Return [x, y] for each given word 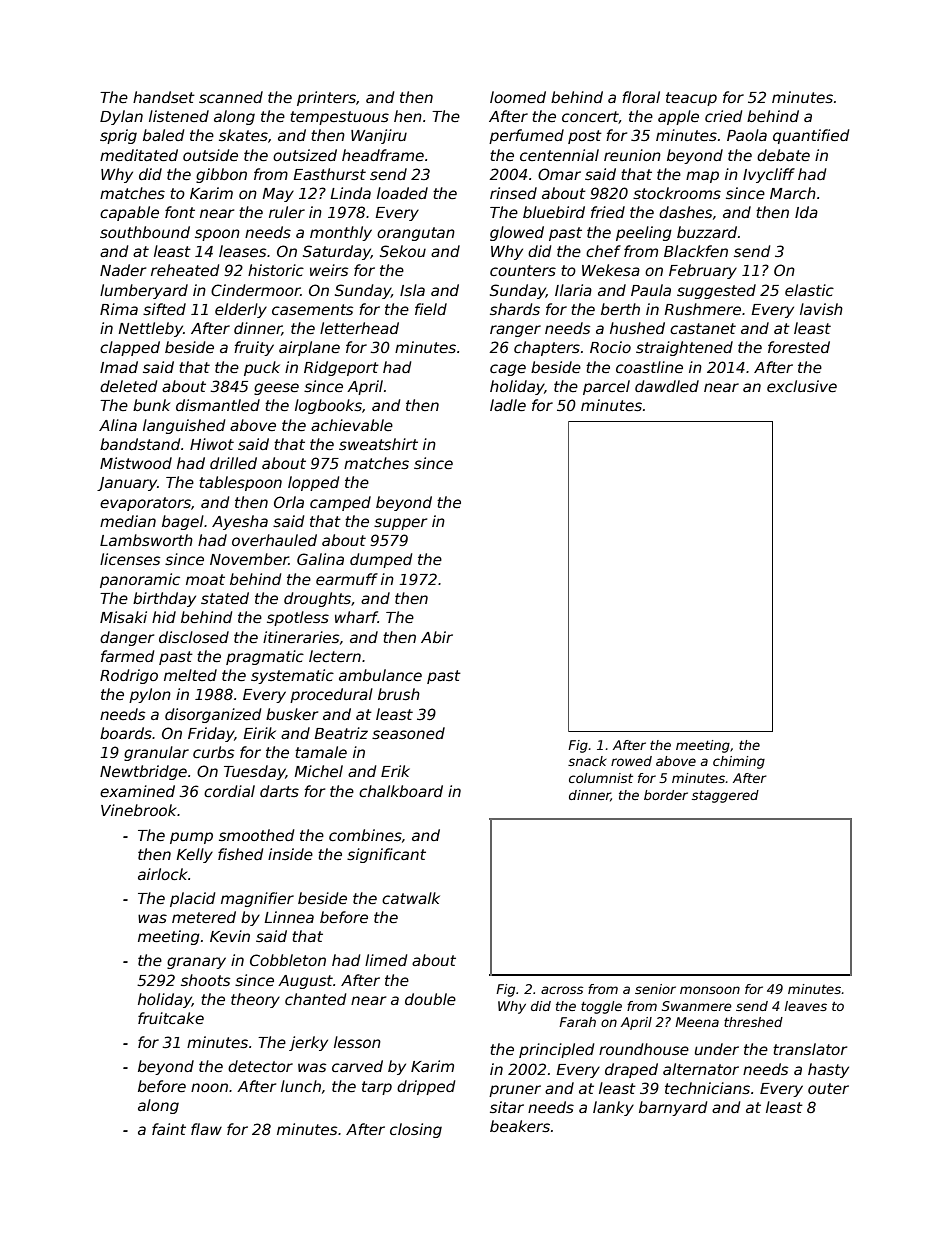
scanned [231, 97]
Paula [651, 290]
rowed [631, 761]
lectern [335, 656]
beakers [520, 1126]
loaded [402, 193]
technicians [707, 1088]
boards [126, 733]
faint [169, 1129]
